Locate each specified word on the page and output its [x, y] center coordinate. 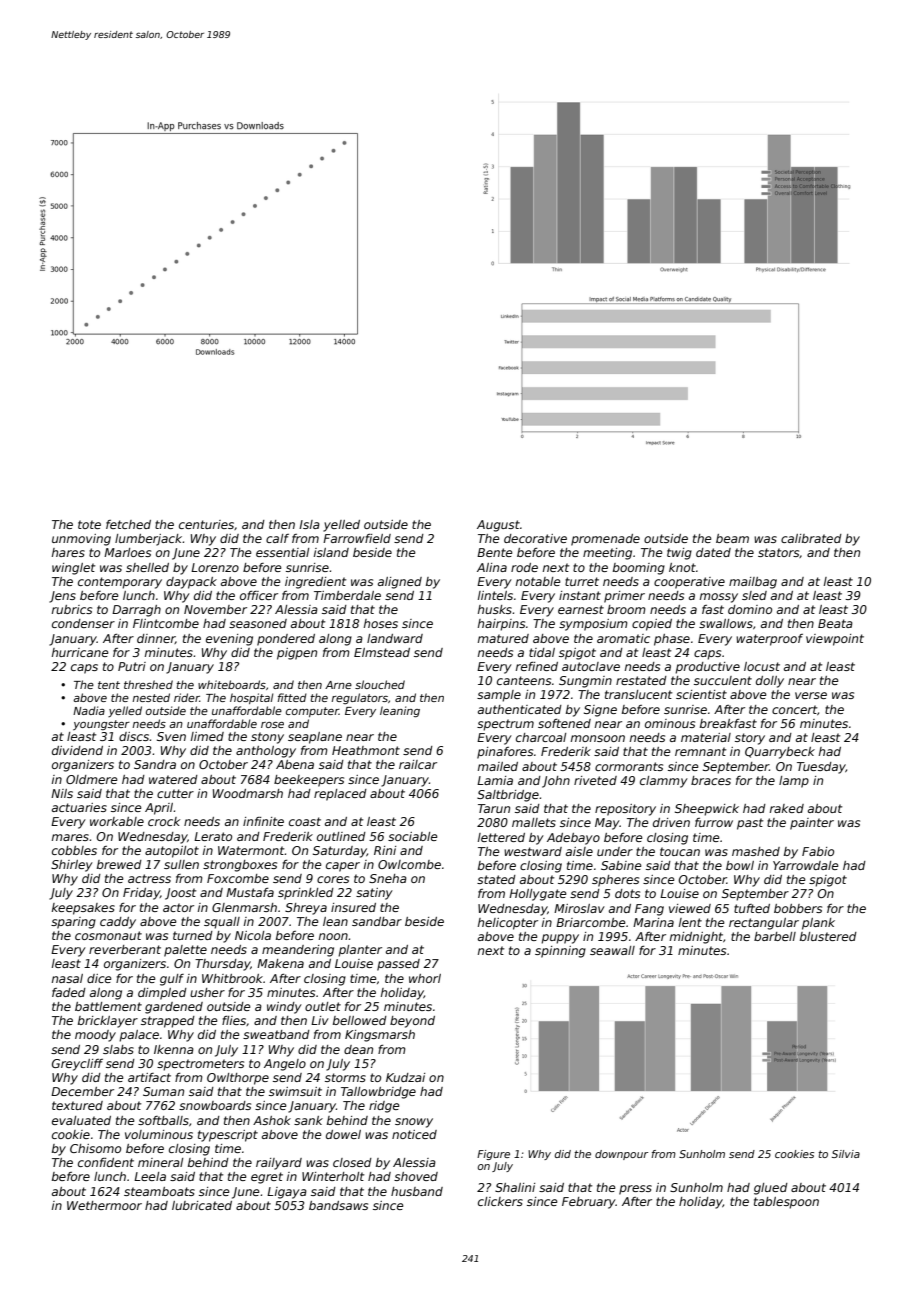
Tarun [494, 808]
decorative [535, 538]
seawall [612, 950]
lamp [794, 782]
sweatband [276, 1034]
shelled [147, 567]
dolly [770, 682]
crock [164, 821]
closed [352, 1162]
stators [779, 553]
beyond [412, 1022]
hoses [381, 623]
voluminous [159, 1134]
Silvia [846, 1154]
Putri [132, 666]
